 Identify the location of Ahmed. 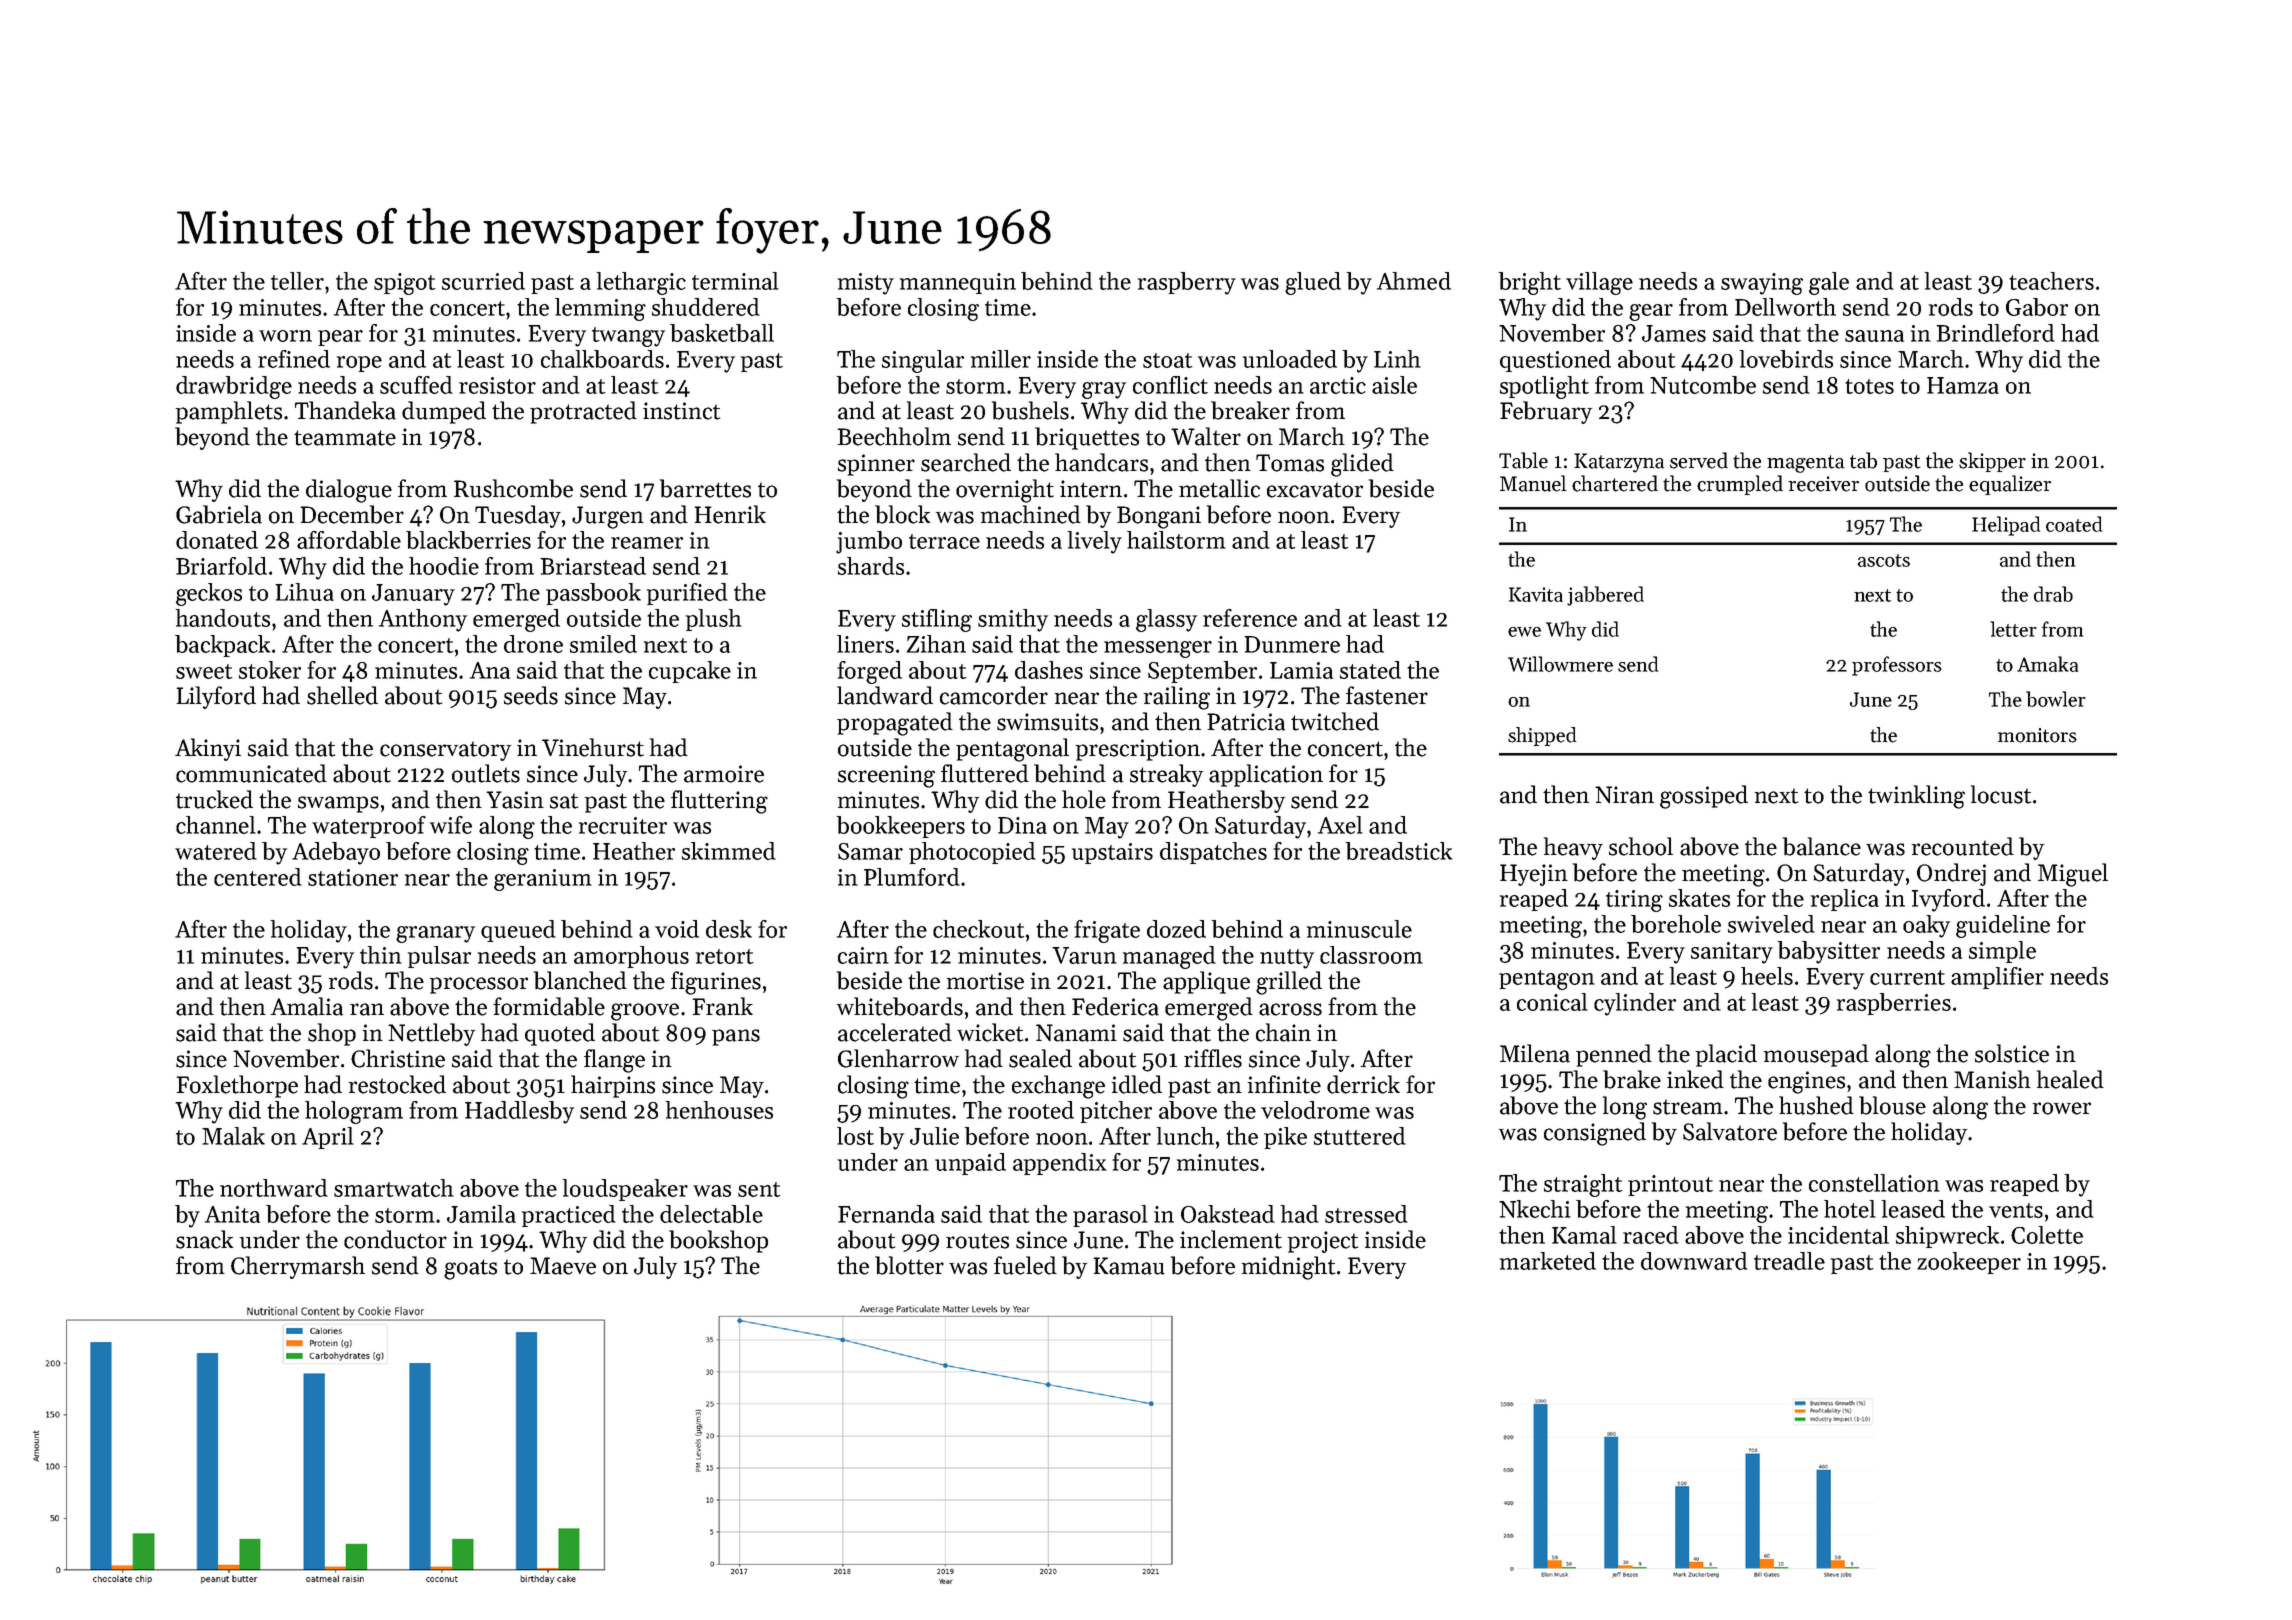
(1414, 281).
